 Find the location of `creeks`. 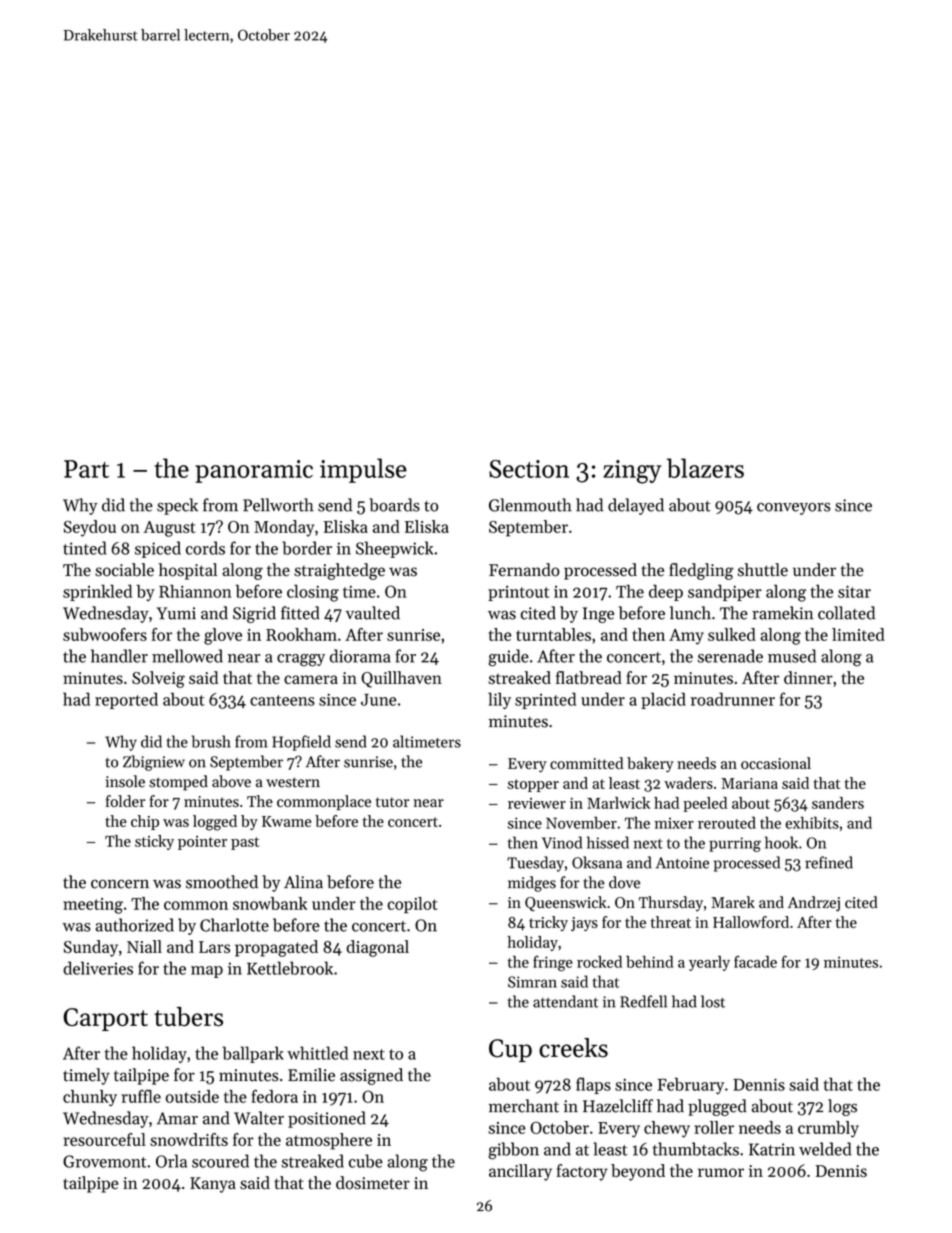

creeks is located at coordinates (573, 1048).
